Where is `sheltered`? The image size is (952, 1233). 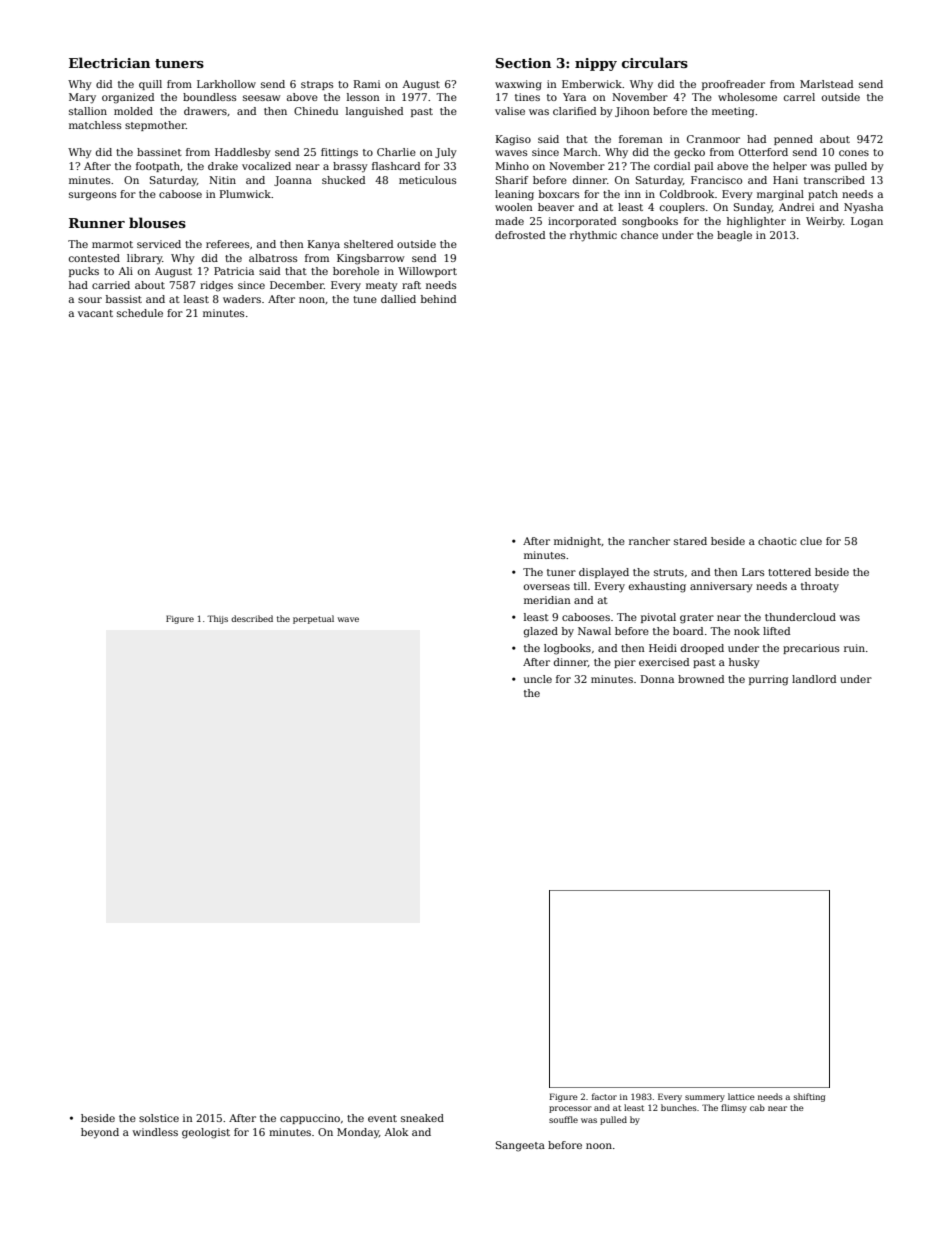
sheltered is located at coordinates (368, 244).
